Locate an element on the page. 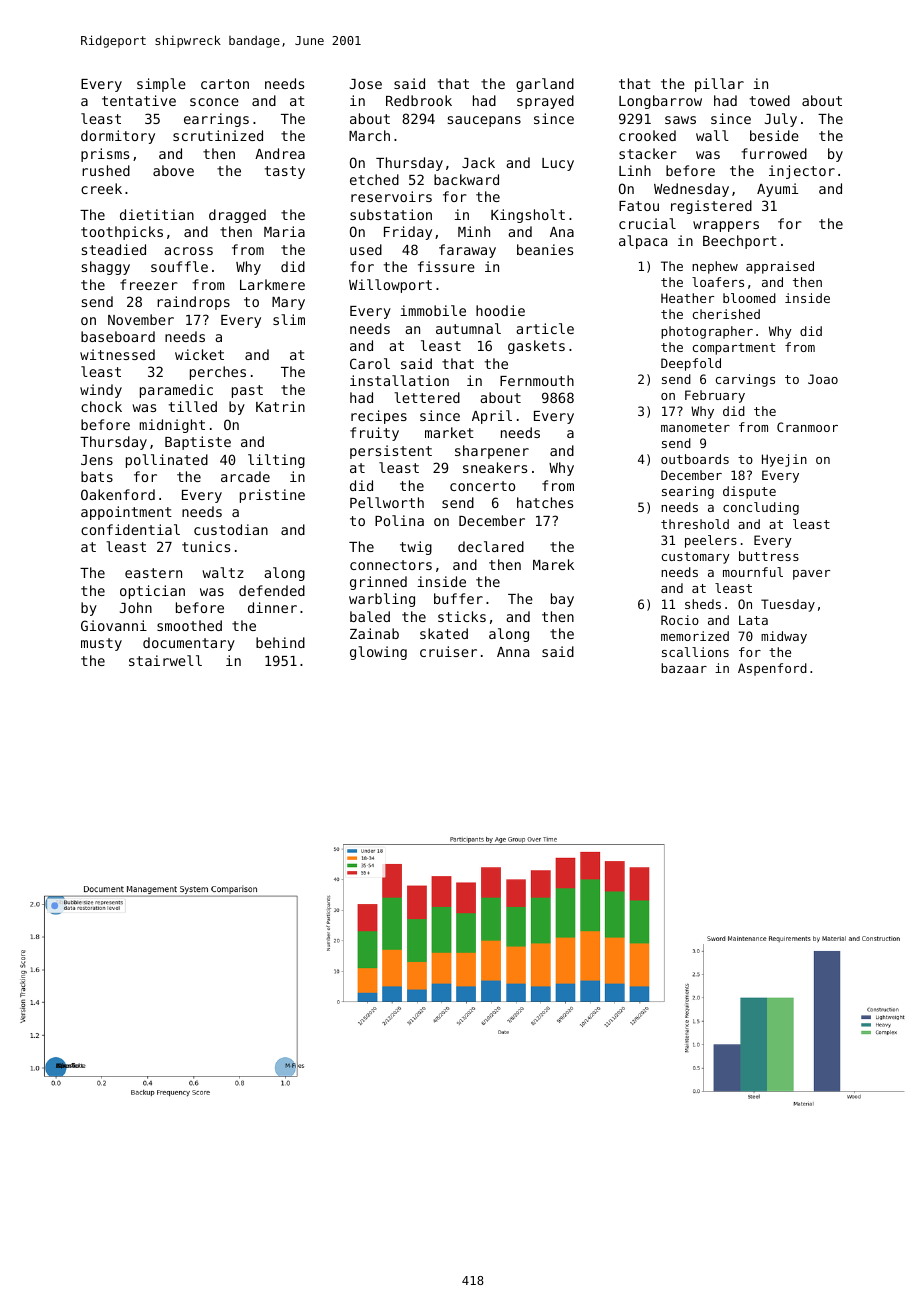 The height and width of the page is (1308, 924). glowing is located at coordinates (378, 653).
